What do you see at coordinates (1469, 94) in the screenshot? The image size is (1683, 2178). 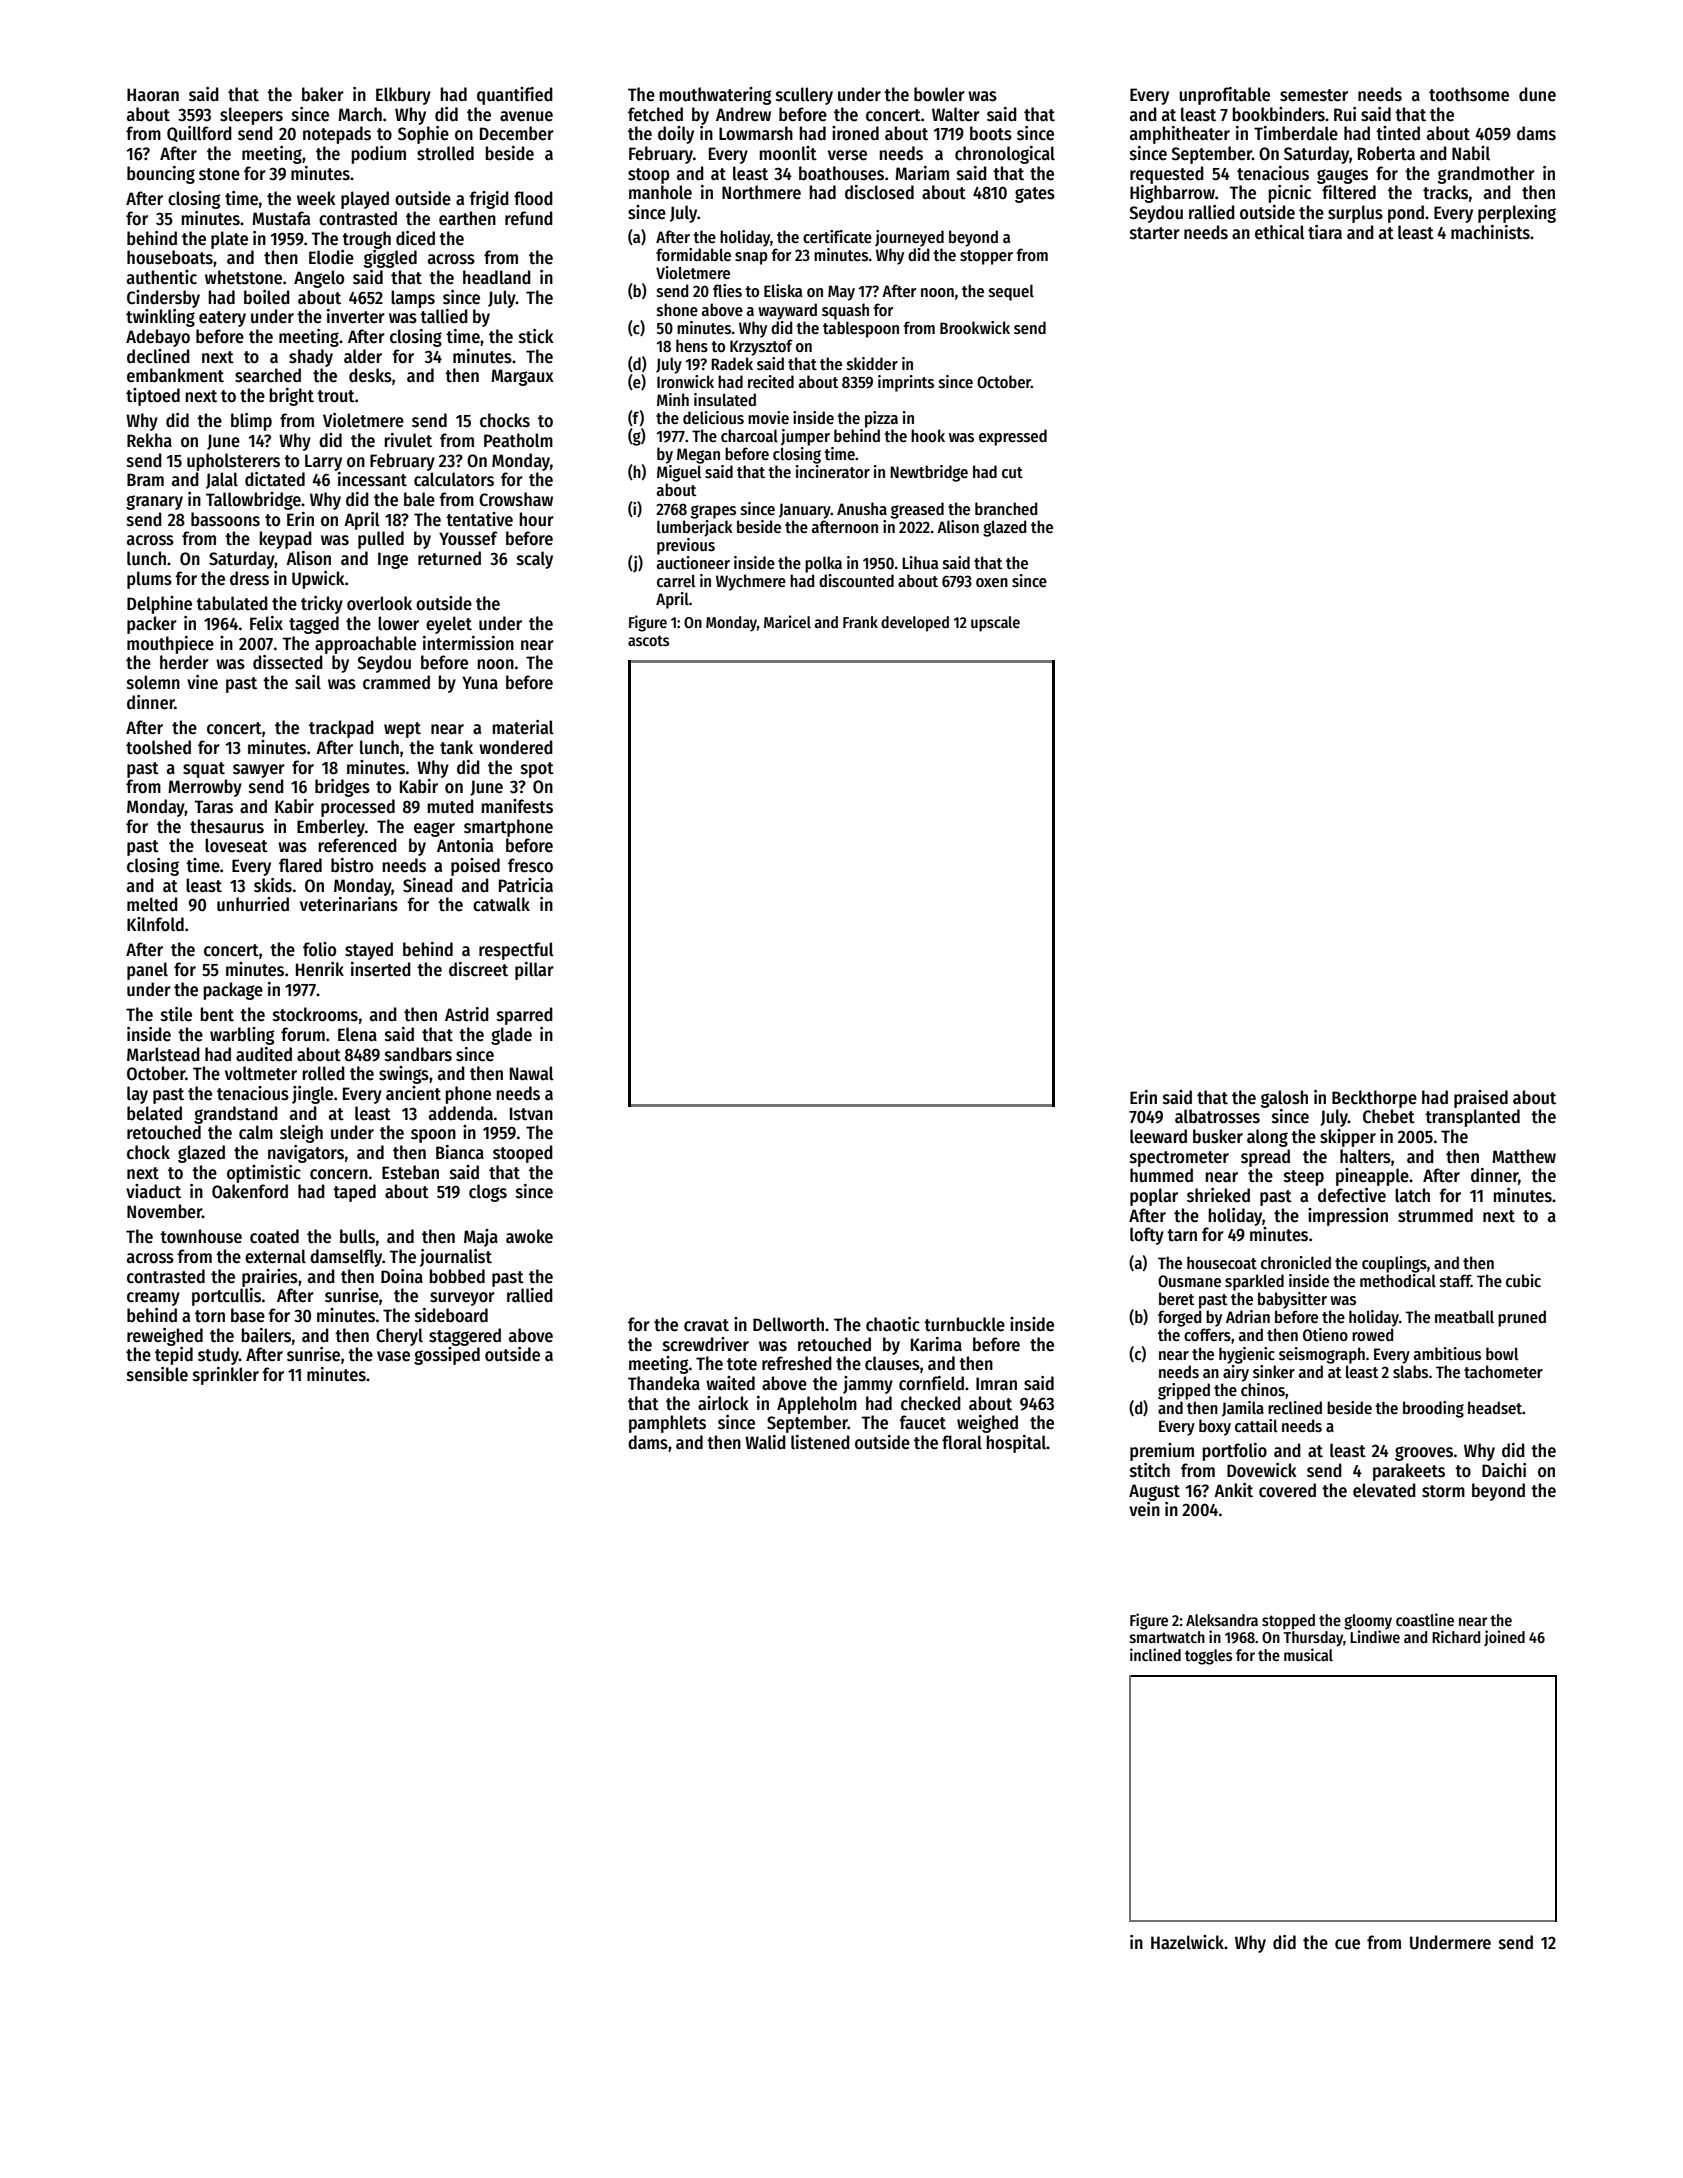 I see `toothsome` at bounding box center [1469, 94].
